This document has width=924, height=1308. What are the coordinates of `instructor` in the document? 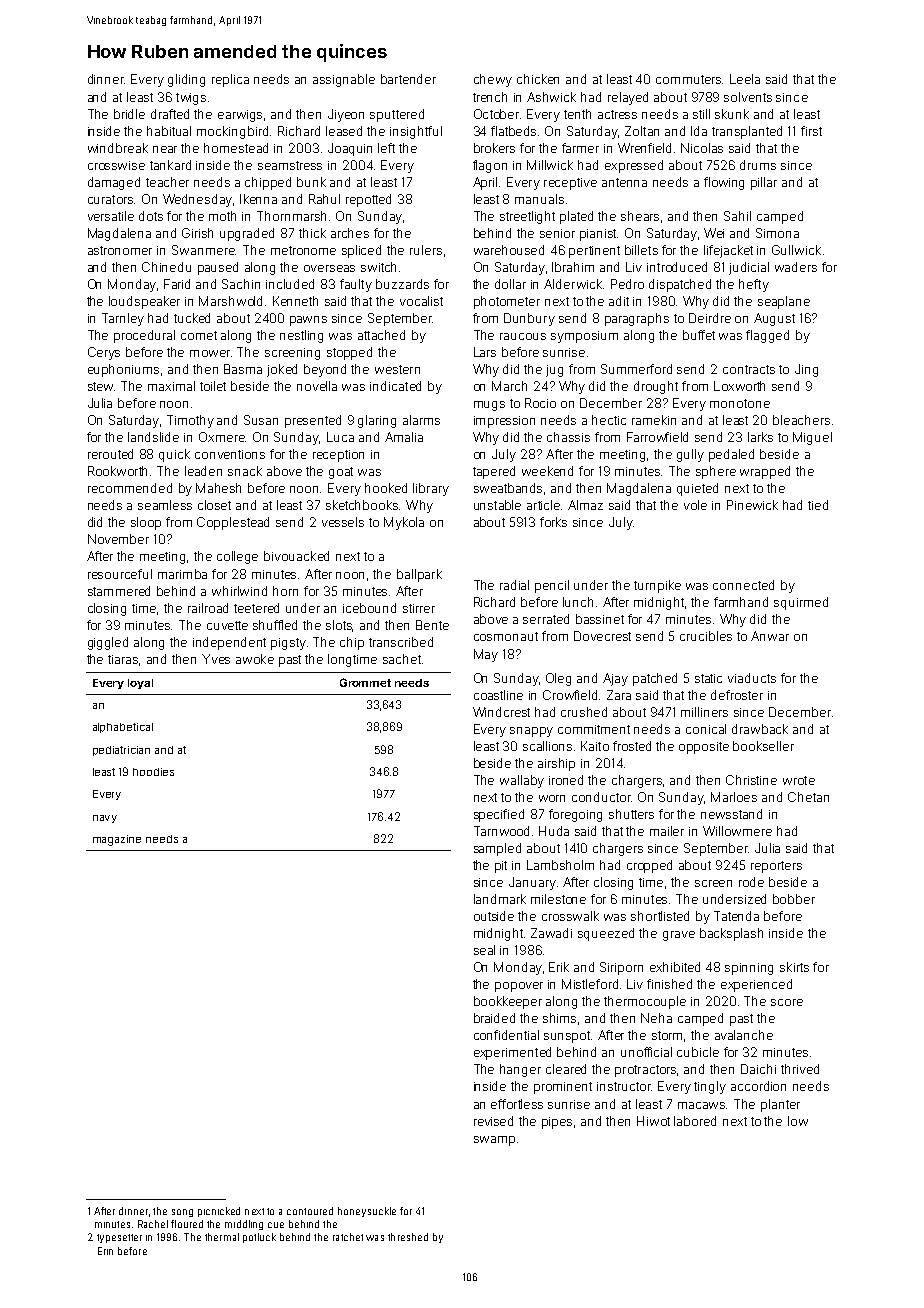 It's located at (624, 1086).
